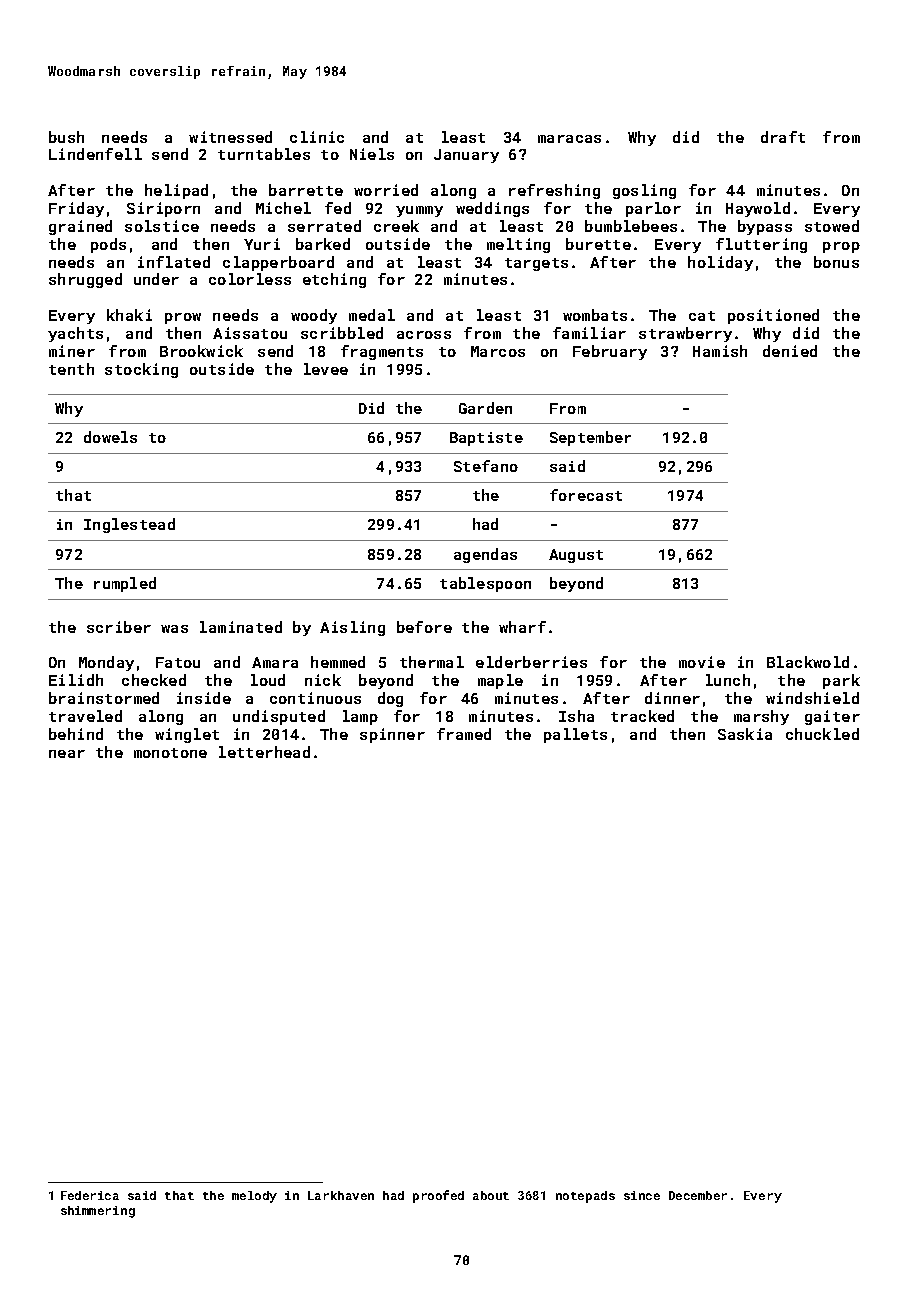  What do you see at coordinates (569, 139) in the document?
I see `maracas` at bounding box center [569, 139].
